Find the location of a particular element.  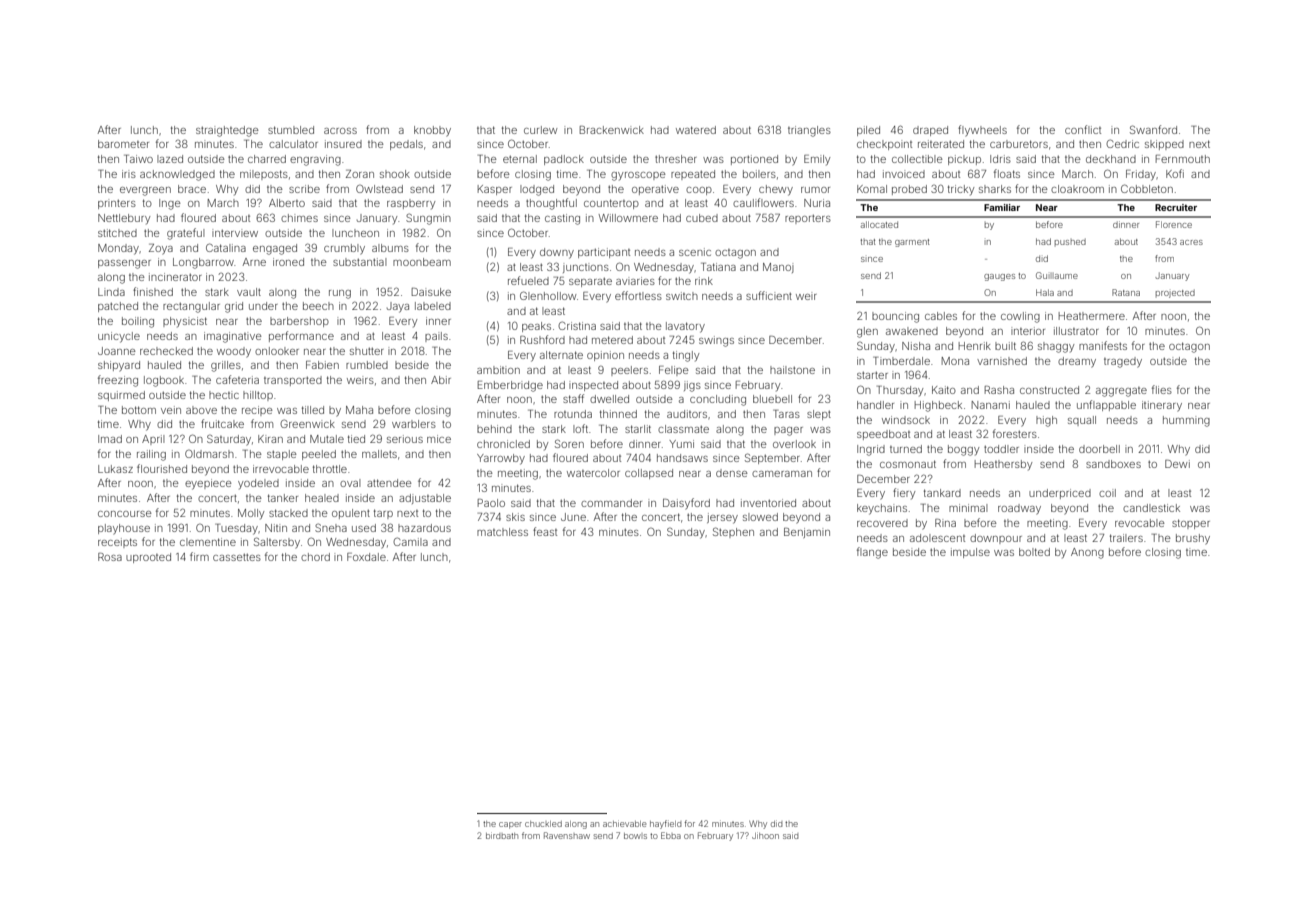

Emberbridge is located at coordinates (510, 386).
